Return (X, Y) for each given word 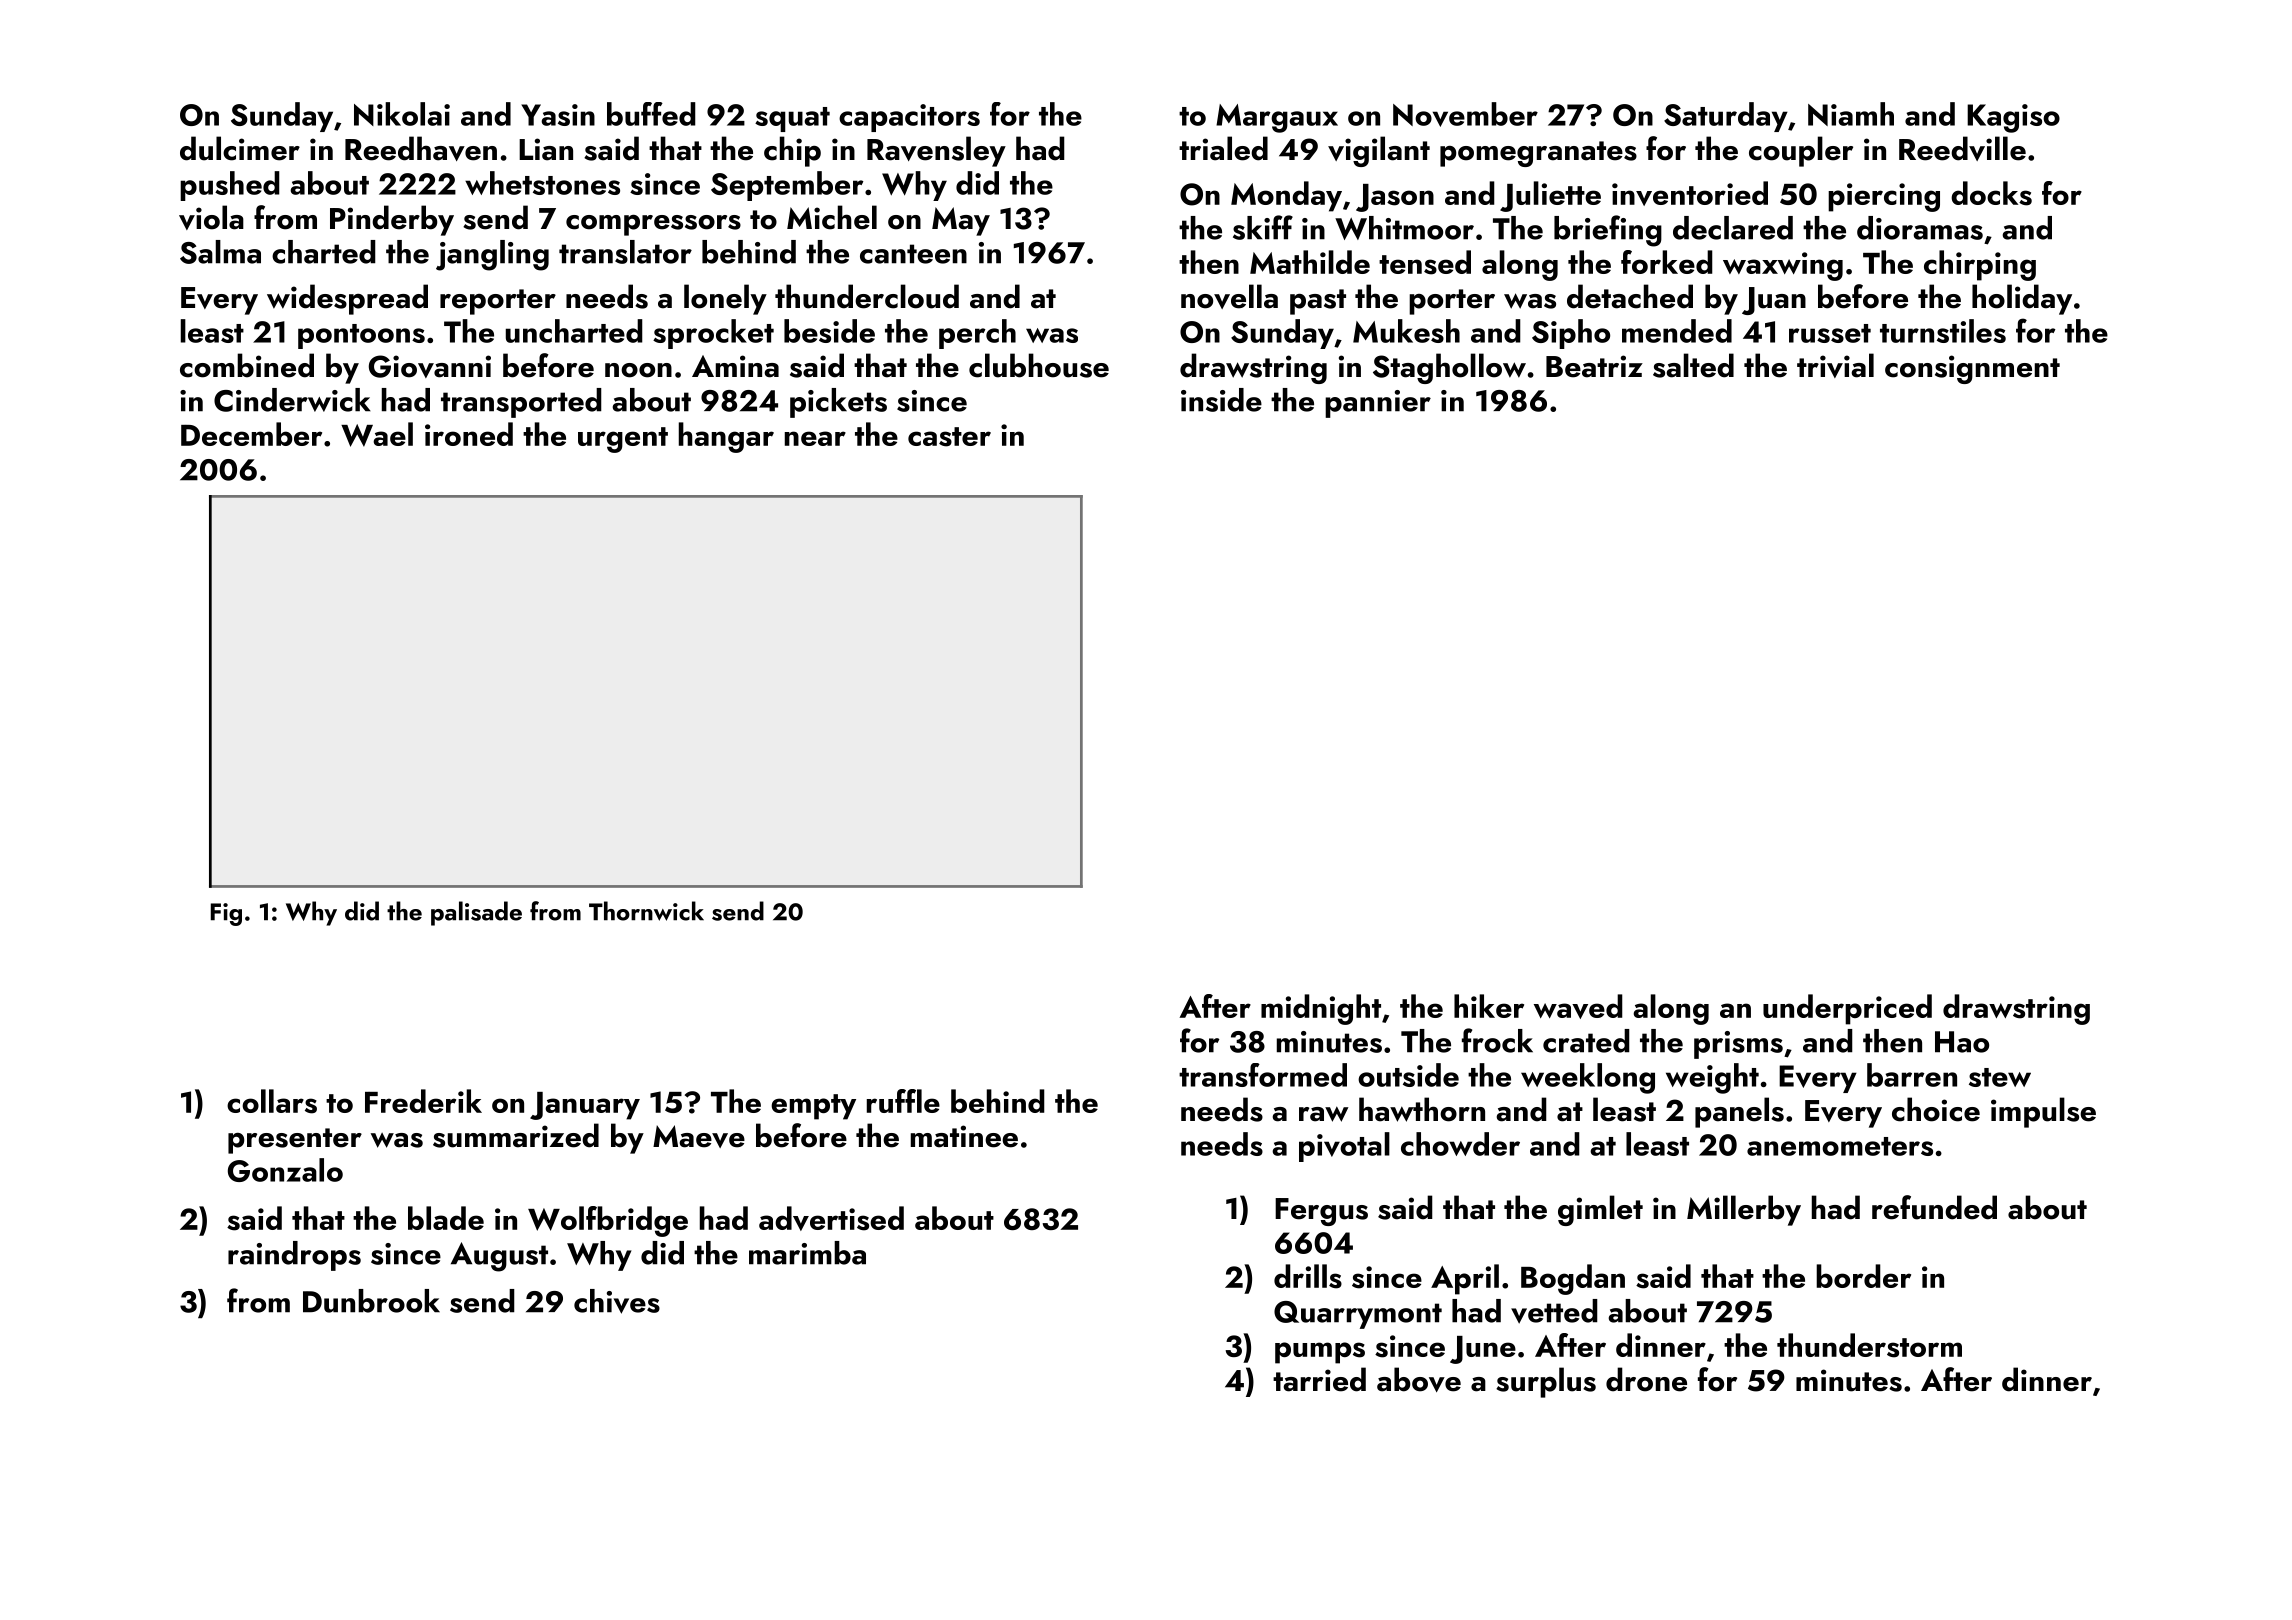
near (815, 438)
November (1465, 114)
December (251, 434)
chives (617, 1301)
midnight (1321, 1009)
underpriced (1847, 1009)
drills (1308, 1276)
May (961, 221)
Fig (226, 914)
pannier (1378, 404)
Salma (220, 252)
